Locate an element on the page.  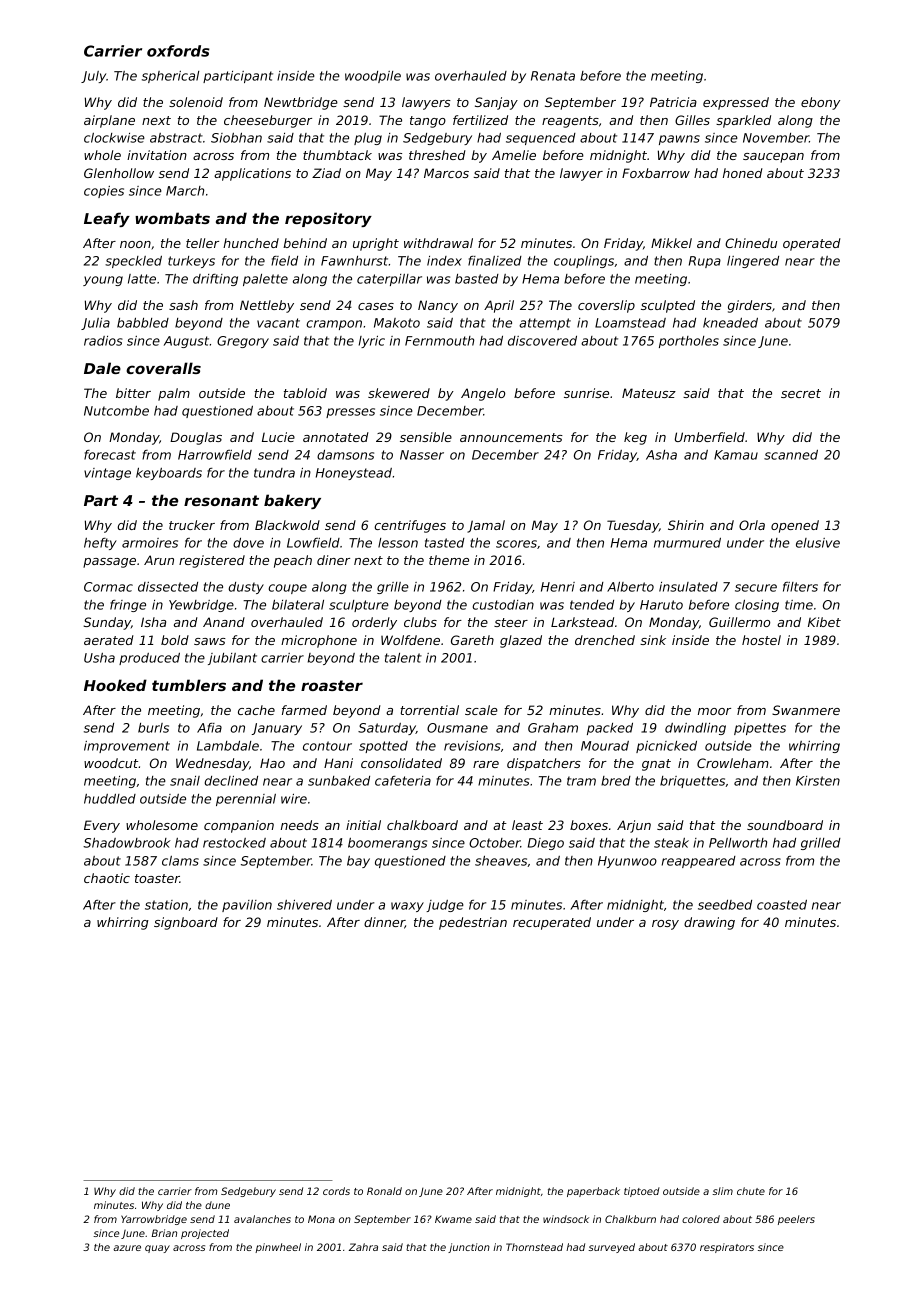
hunched is located at coordinates (251, 243).
